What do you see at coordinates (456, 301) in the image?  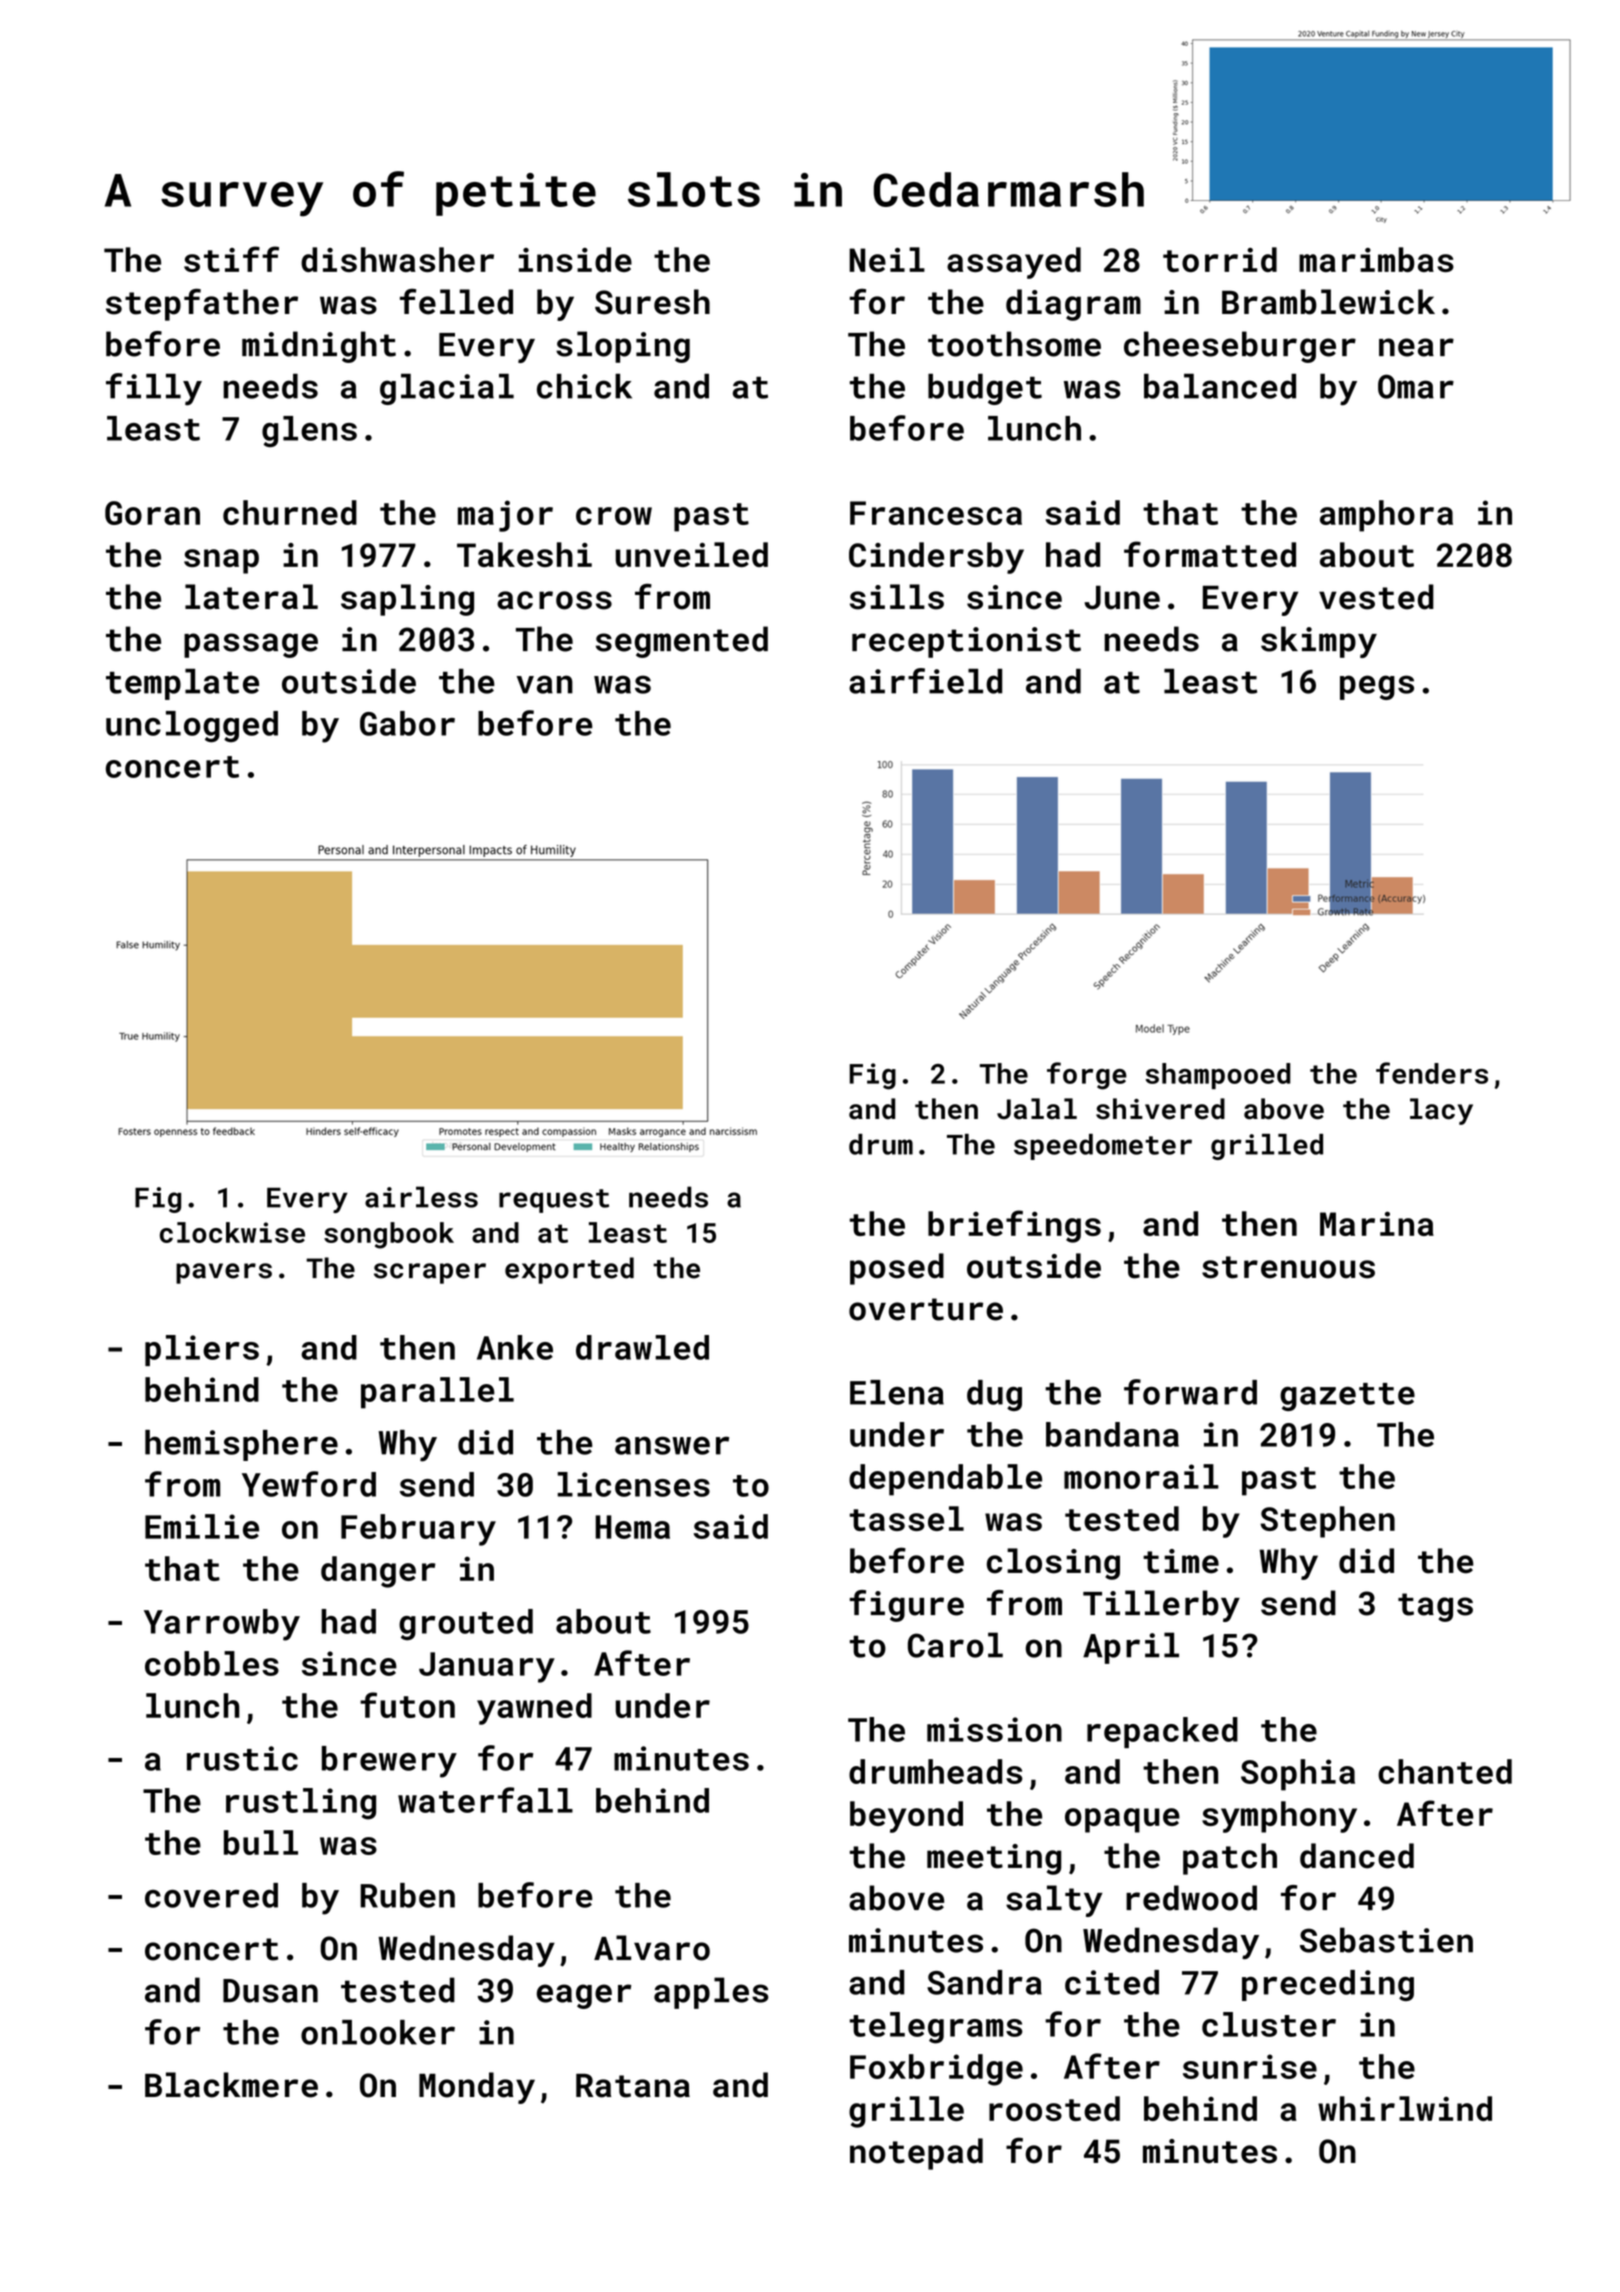 I see `felled` at bounding box center [456, 301].
